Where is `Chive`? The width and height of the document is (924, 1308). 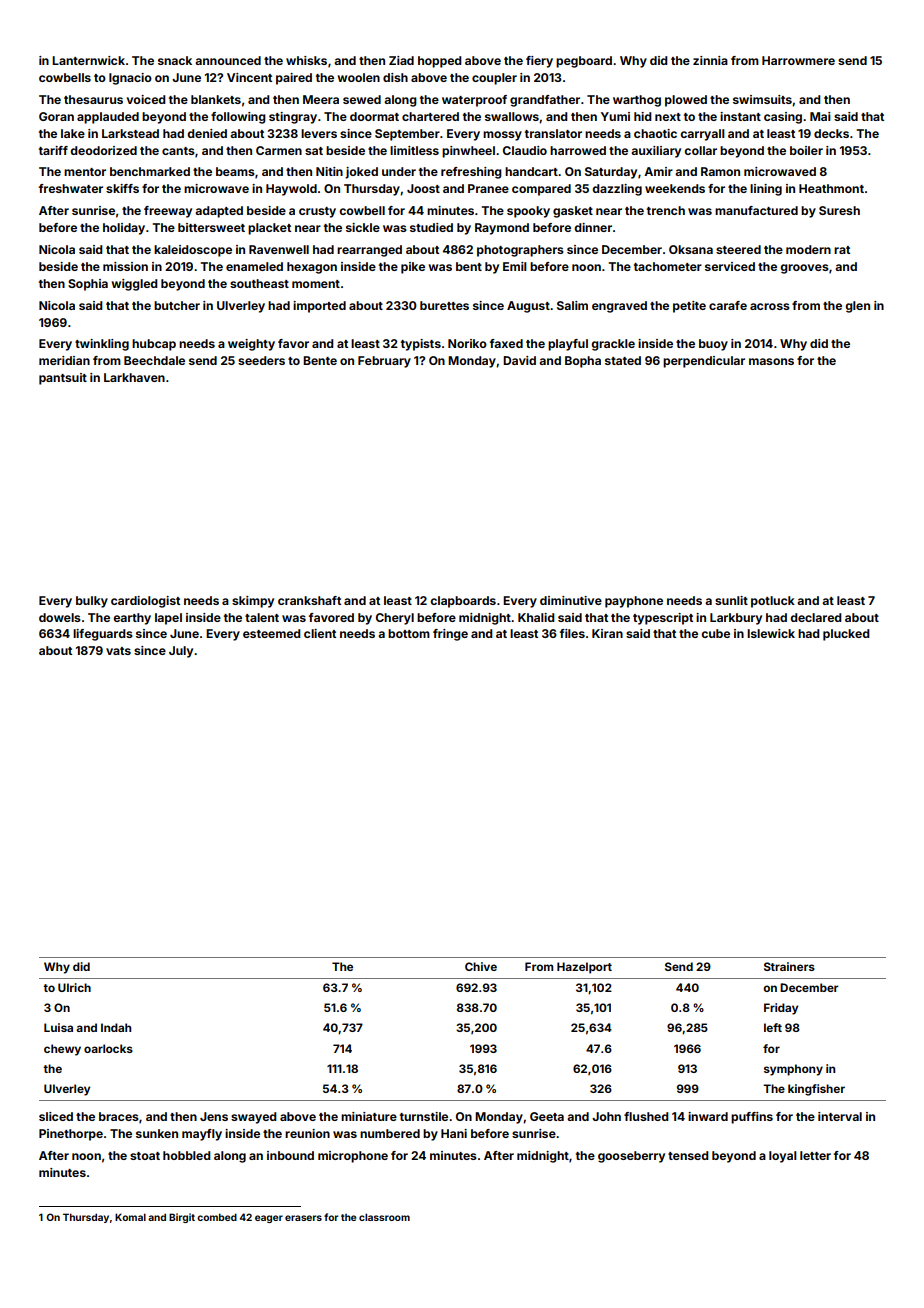 Chive is located at coordinates (481, 966).
